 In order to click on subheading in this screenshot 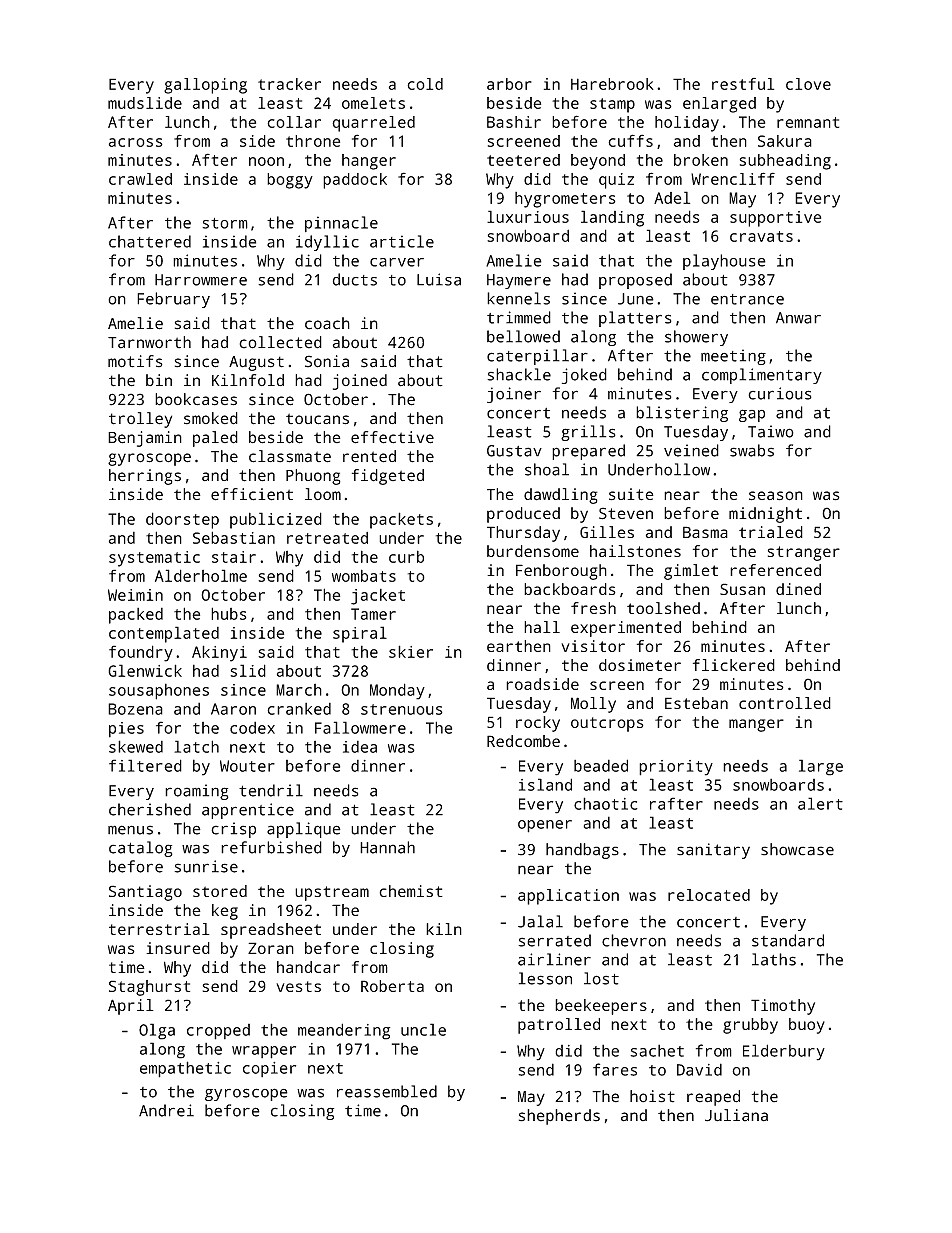, I will do `click(785, 162)`.
